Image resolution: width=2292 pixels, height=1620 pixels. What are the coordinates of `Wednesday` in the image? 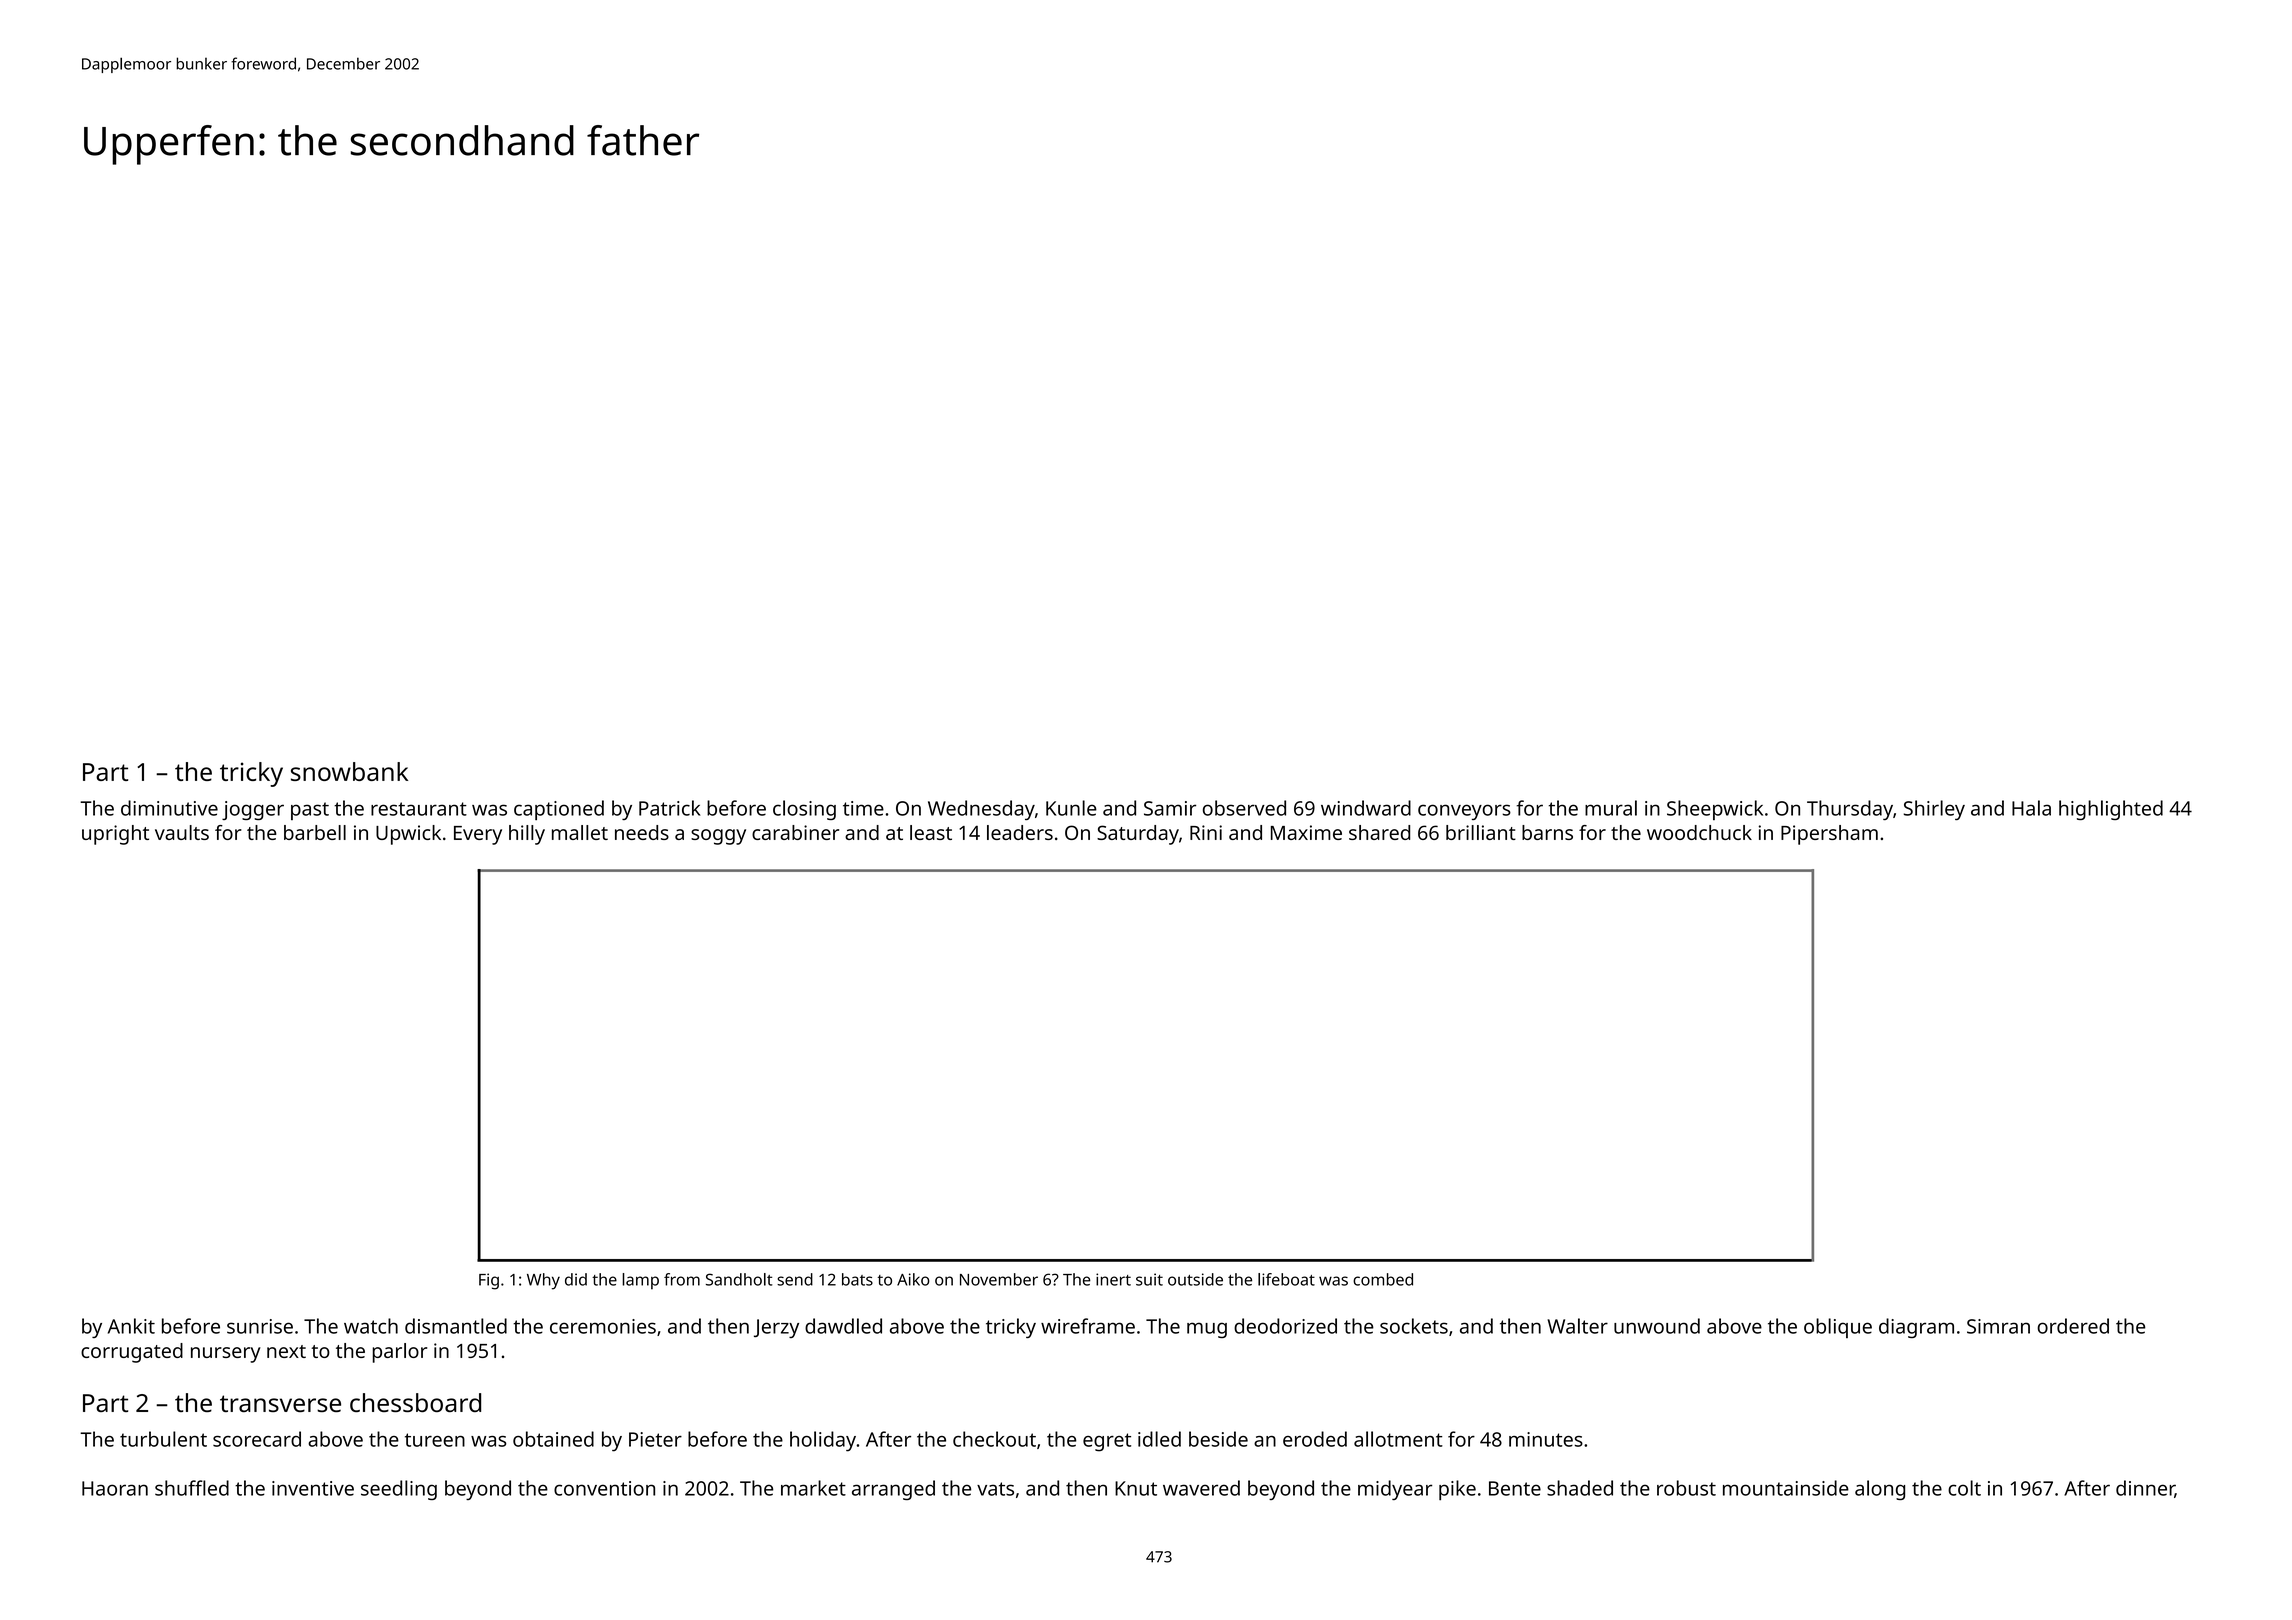 It's located at (981, 810).
